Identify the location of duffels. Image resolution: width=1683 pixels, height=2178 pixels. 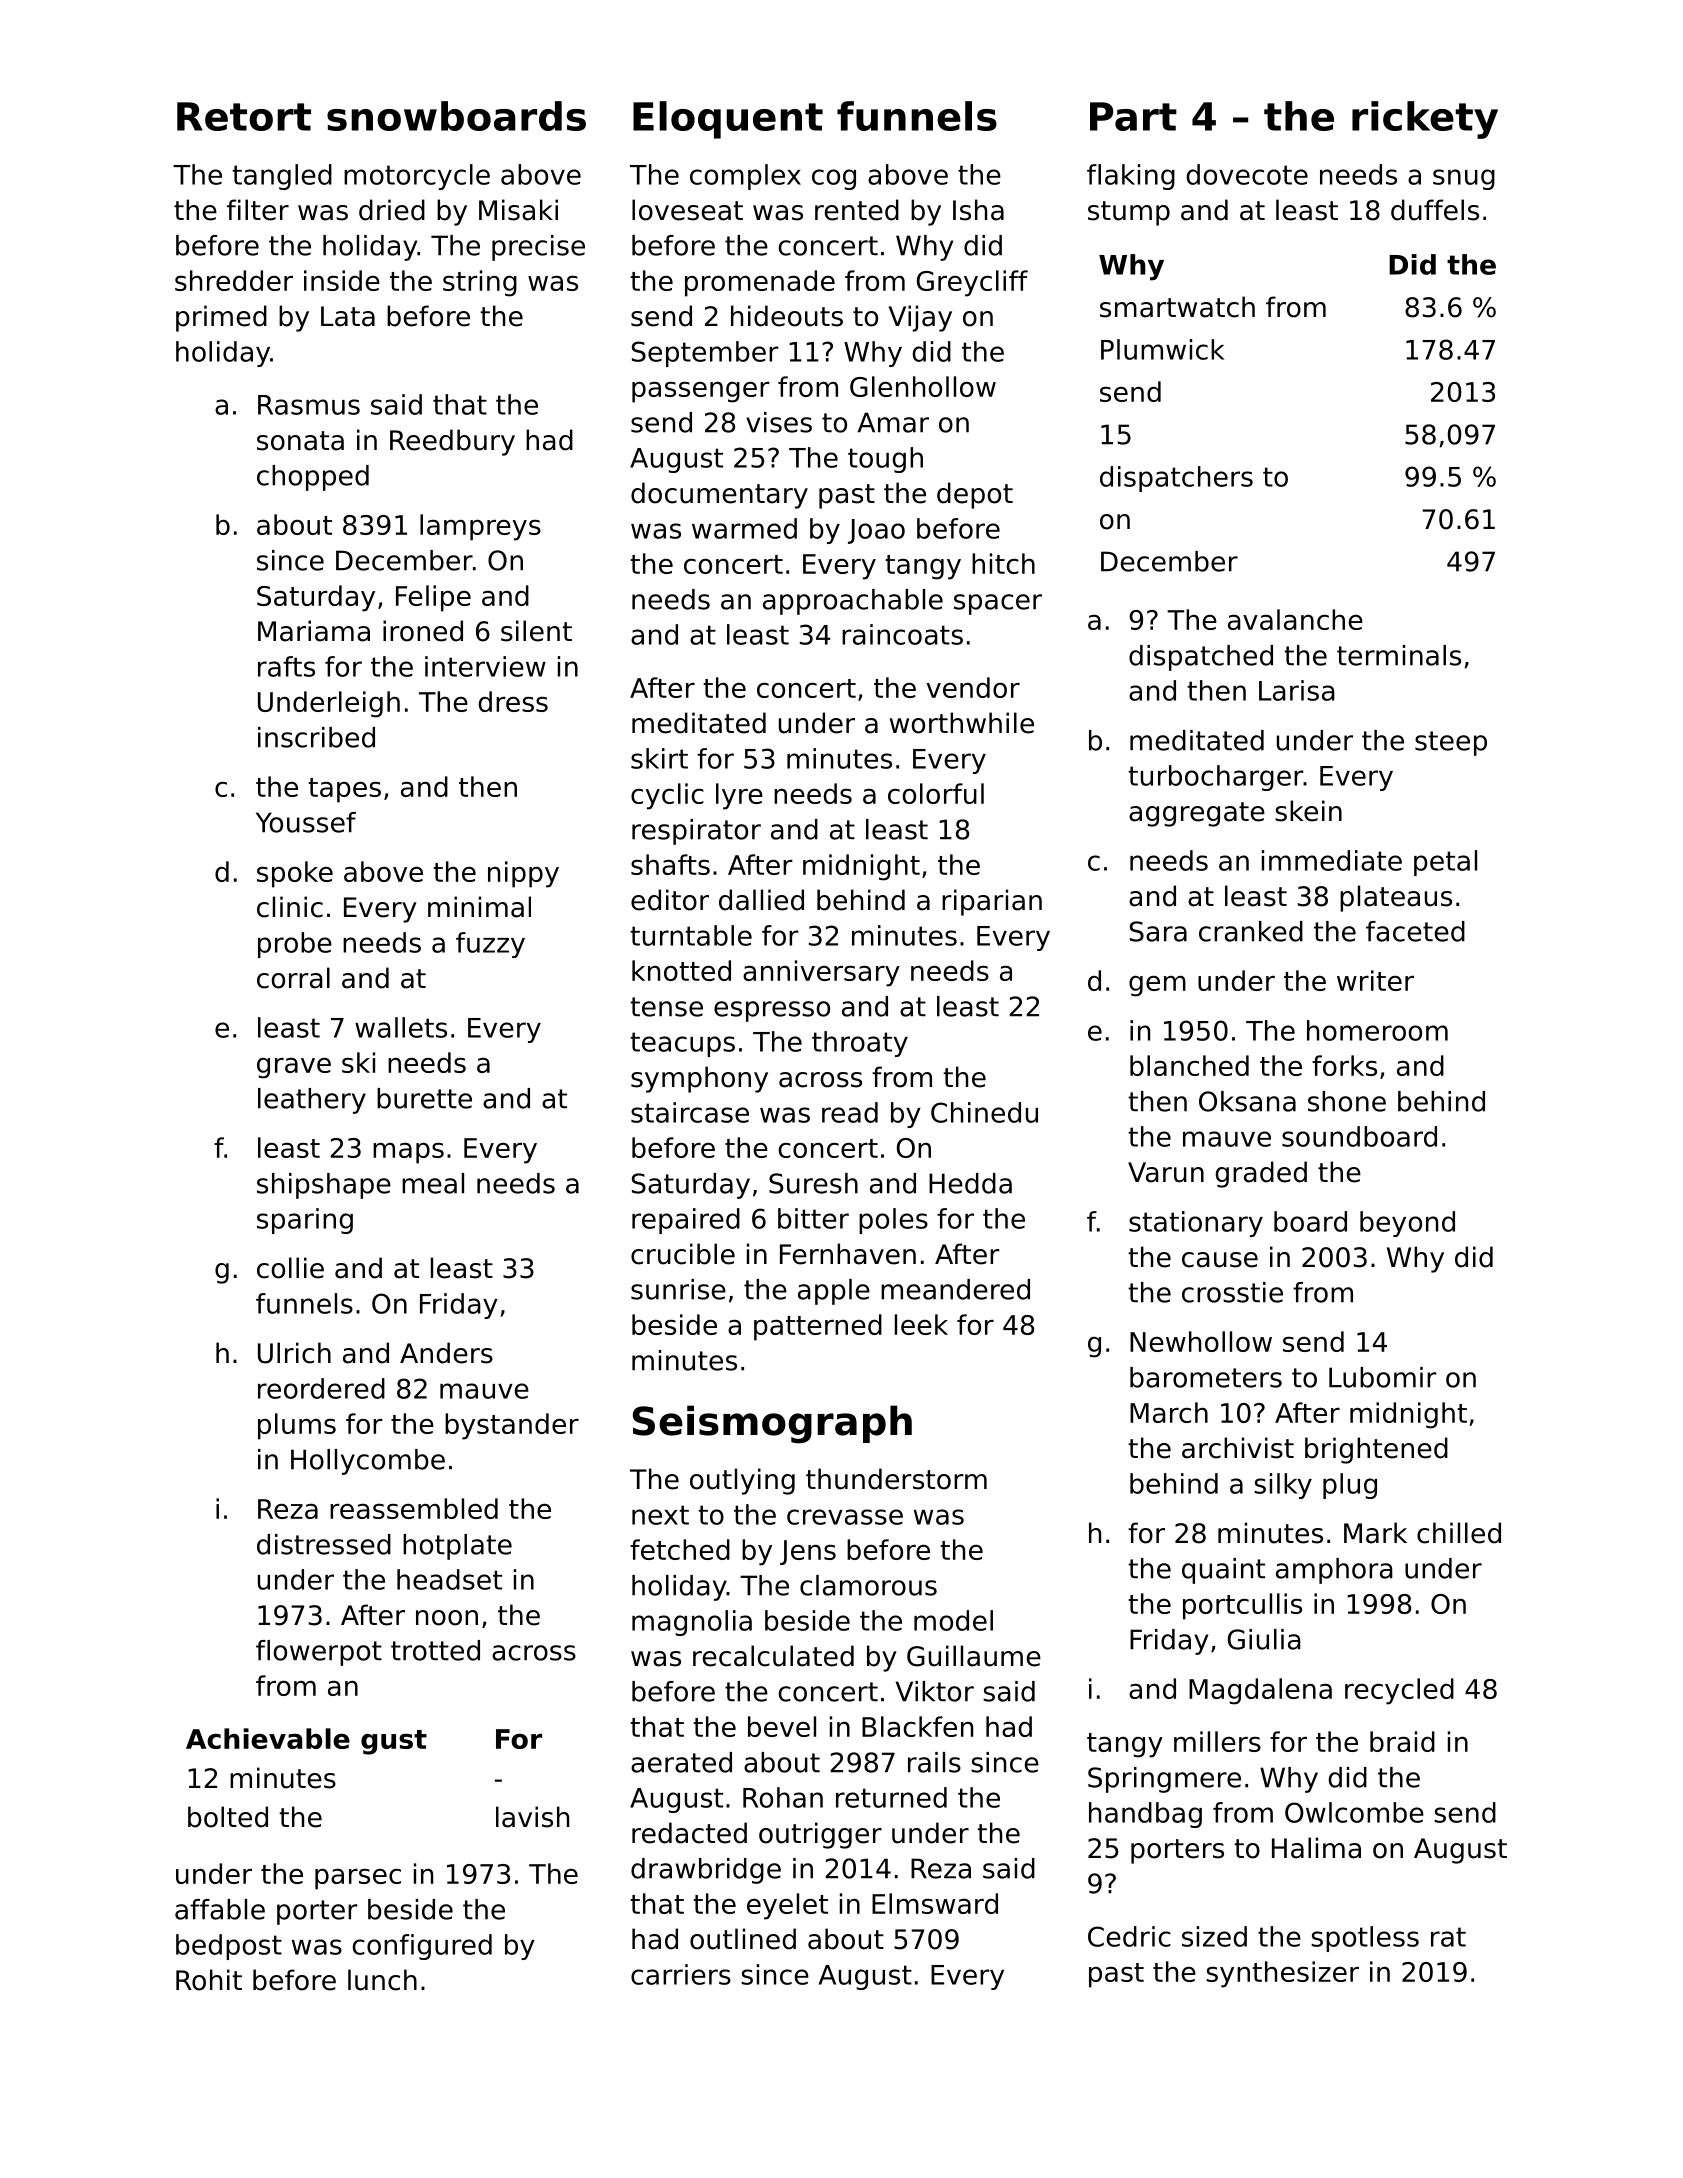
(1435, 210).
